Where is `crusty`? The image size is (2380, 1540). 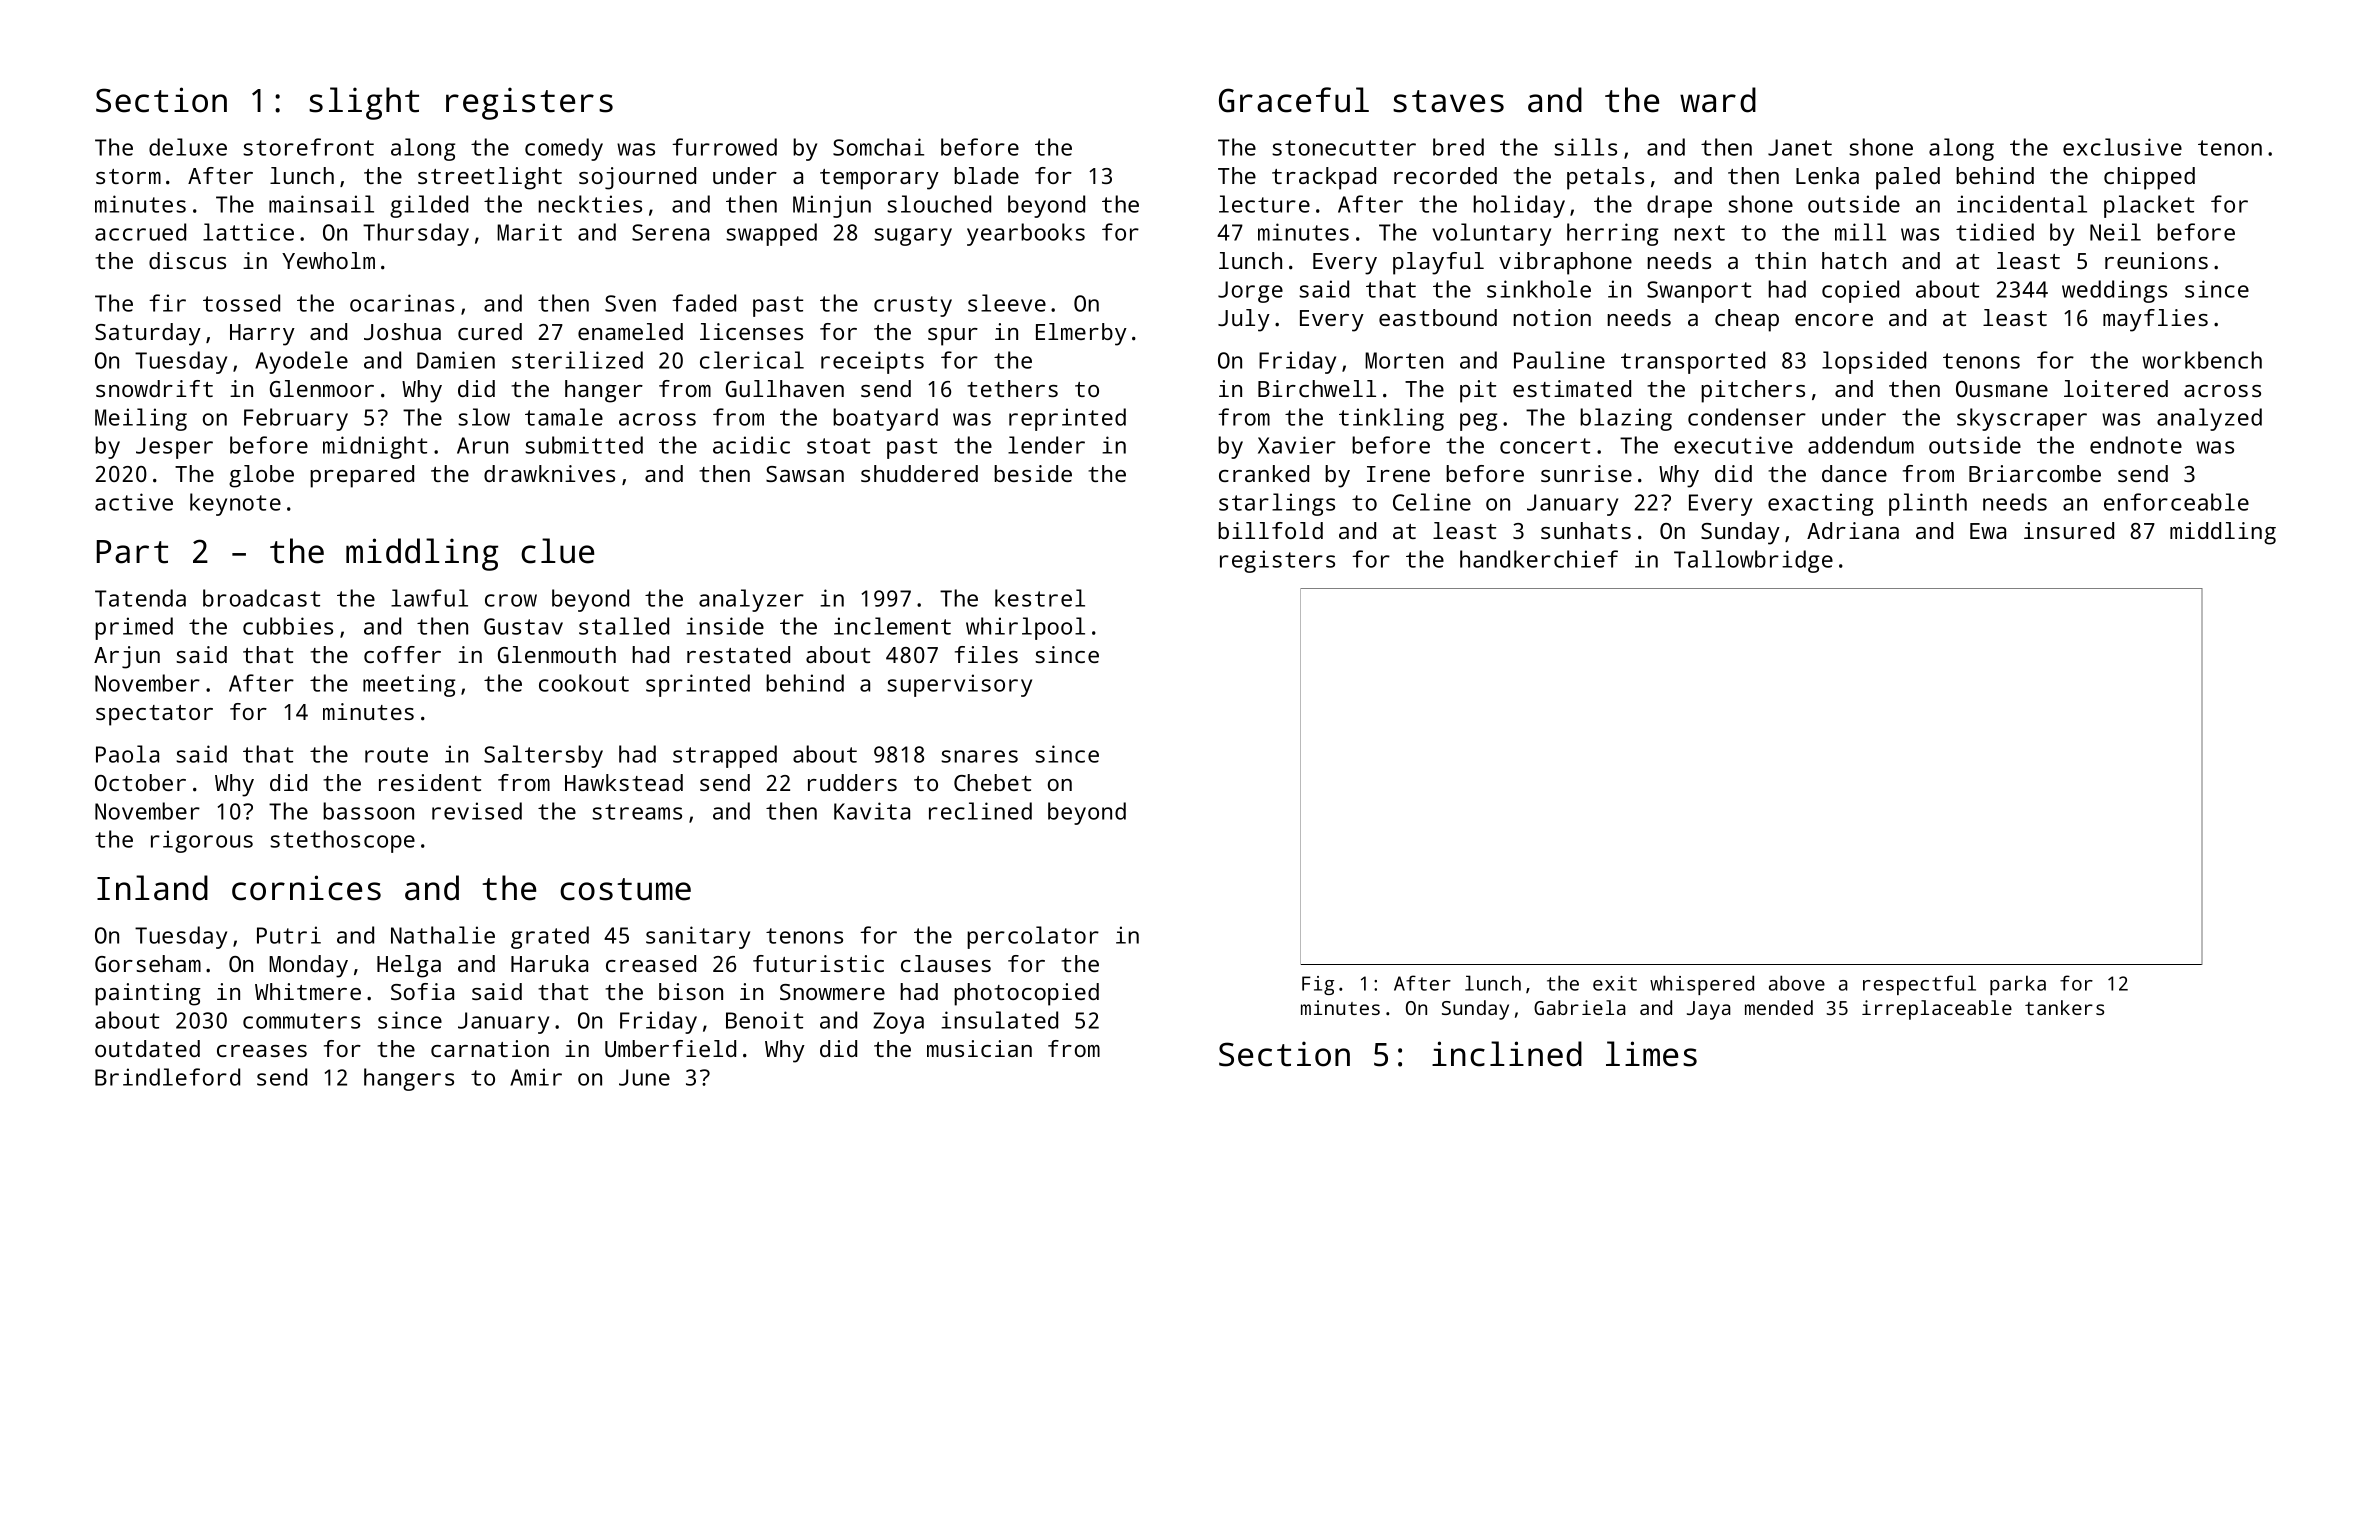
crusty is located at coordinates (913, 306).
